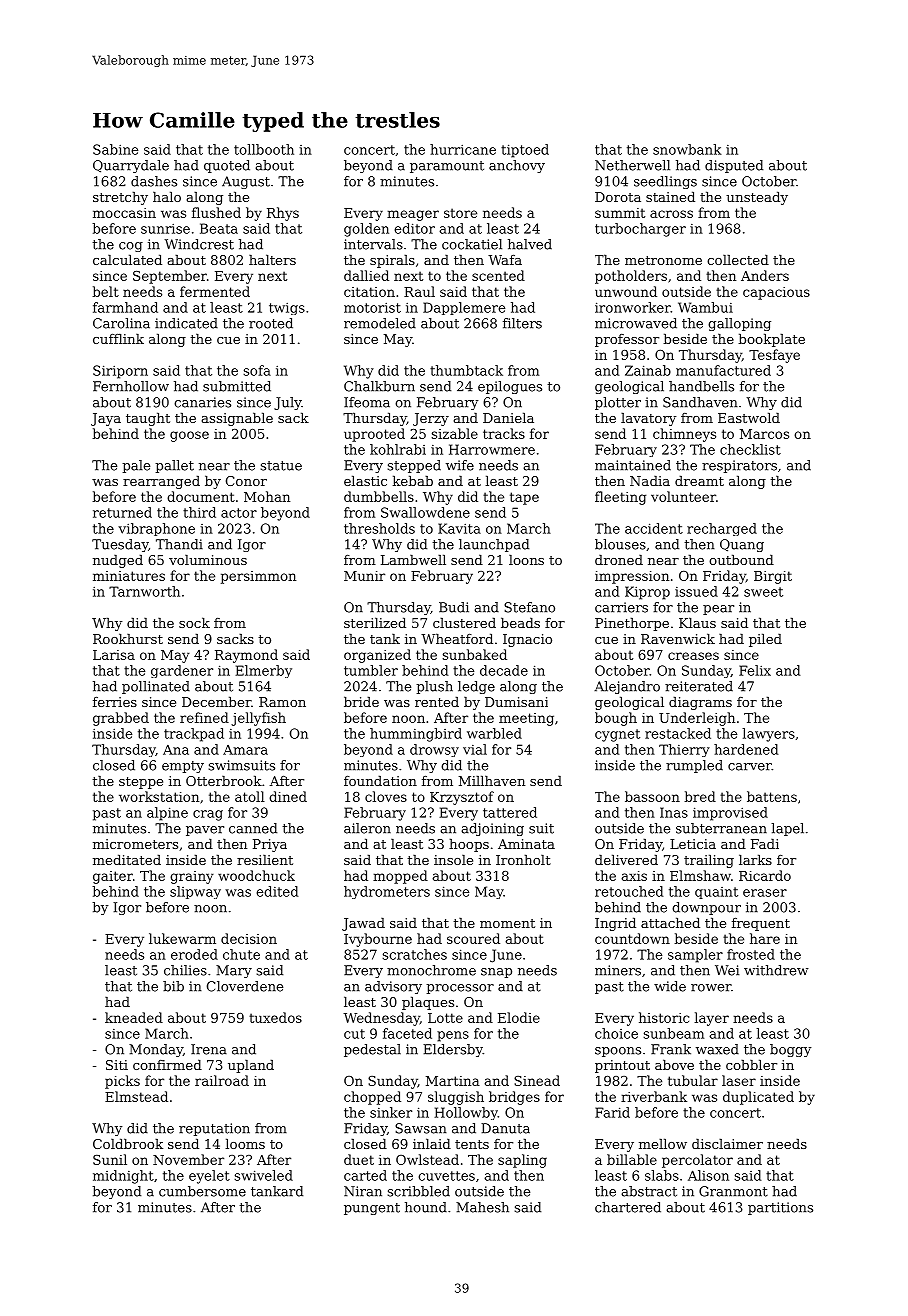 Image resolution: width=908 pixels, height=1316 pixels. I want to click on anchovy, so click(517, 166).
